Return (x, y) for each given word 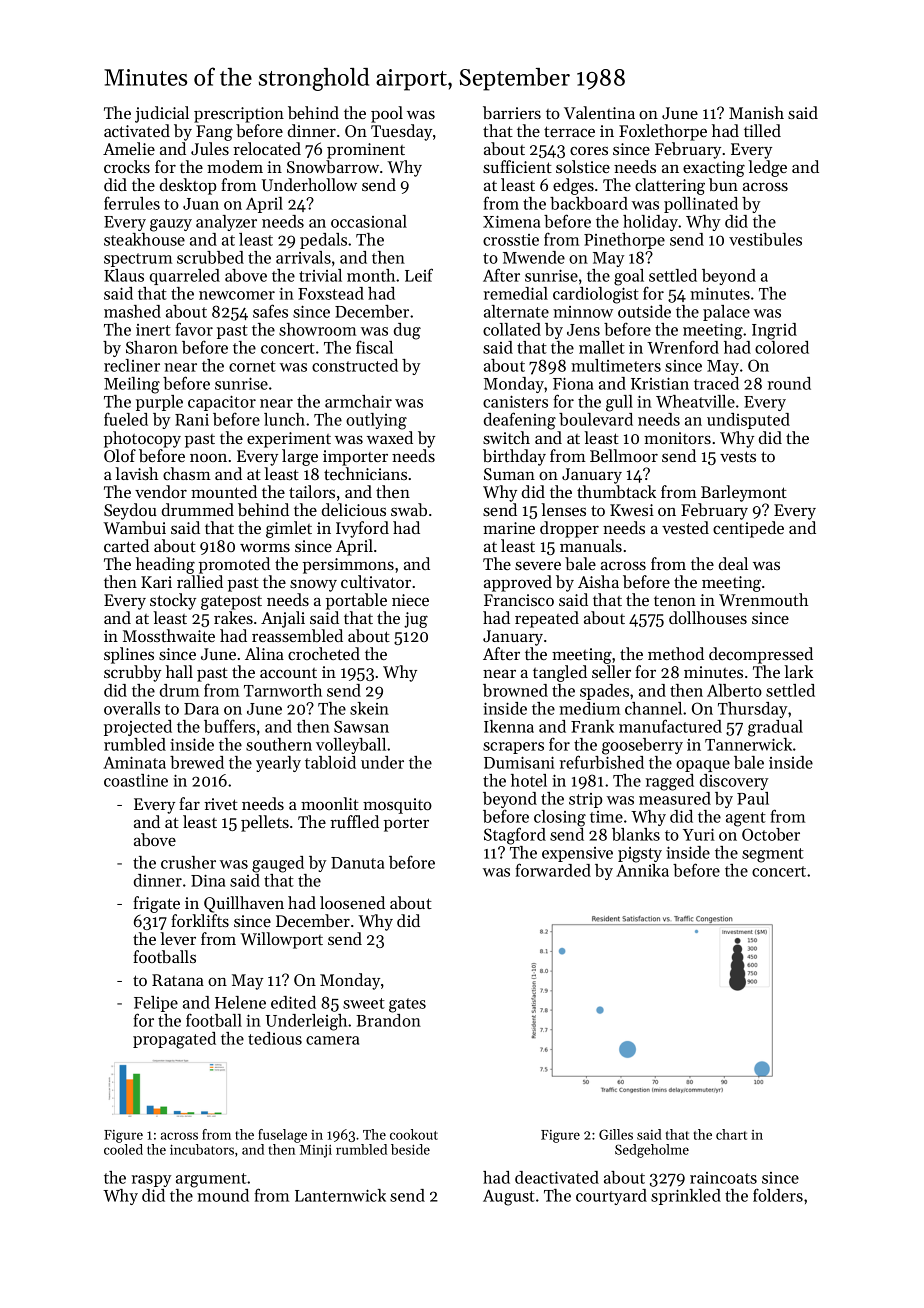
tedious (275, 1038)
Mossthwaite (169, 635)
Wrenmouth (763, 599)
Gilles (616, 1134)
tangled (560, 673)
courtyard (611, 1197)
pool (387, 114)
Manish (756, 112)
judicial (162, 114)
